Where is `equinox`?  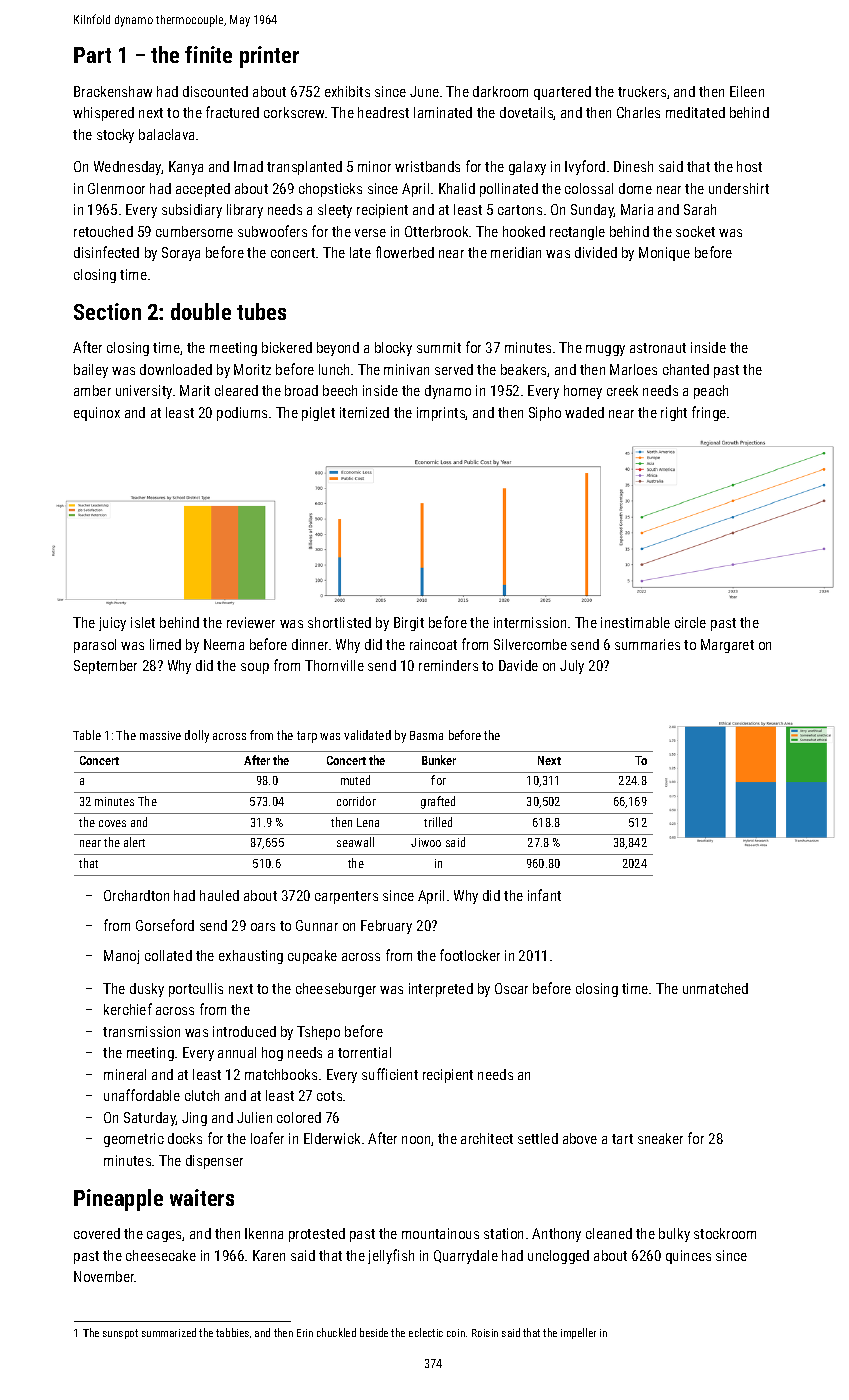 equinox is located at coordinates (97, 414).
